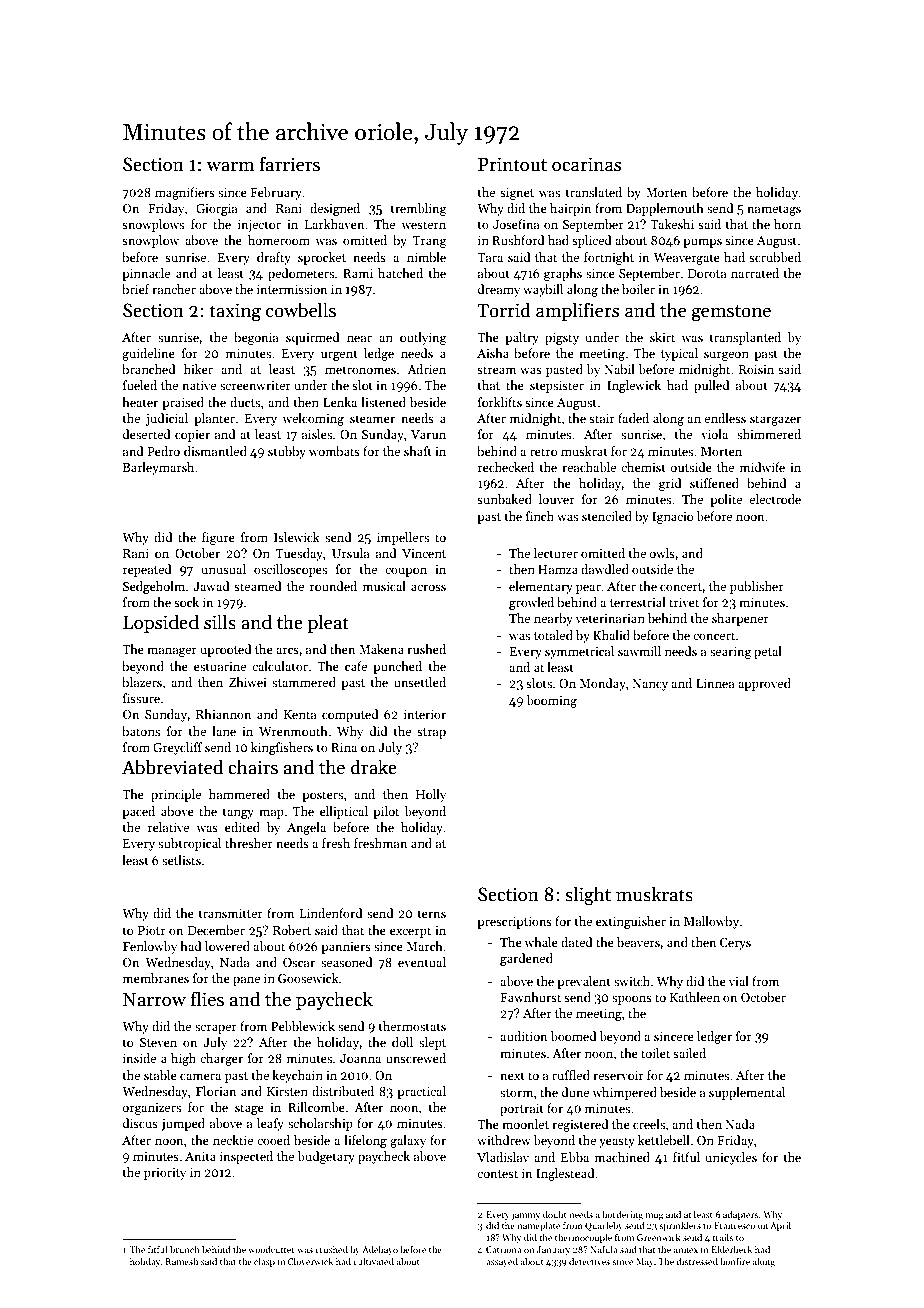  I want to click on Rhiannon, so click(223, 714).
